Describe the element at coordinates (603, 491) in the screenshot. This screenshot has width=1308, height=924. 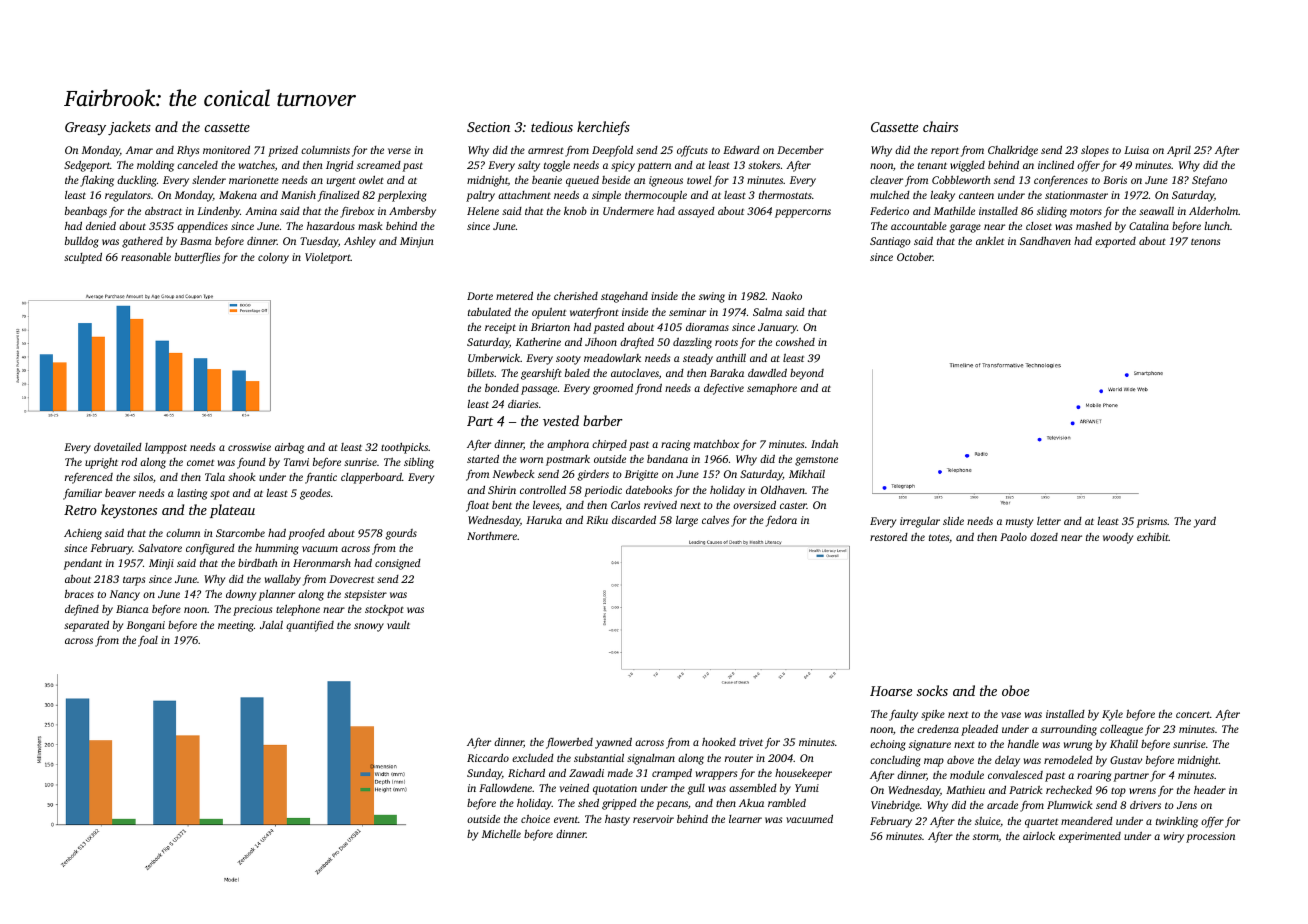
I see `periodic` at that location.
